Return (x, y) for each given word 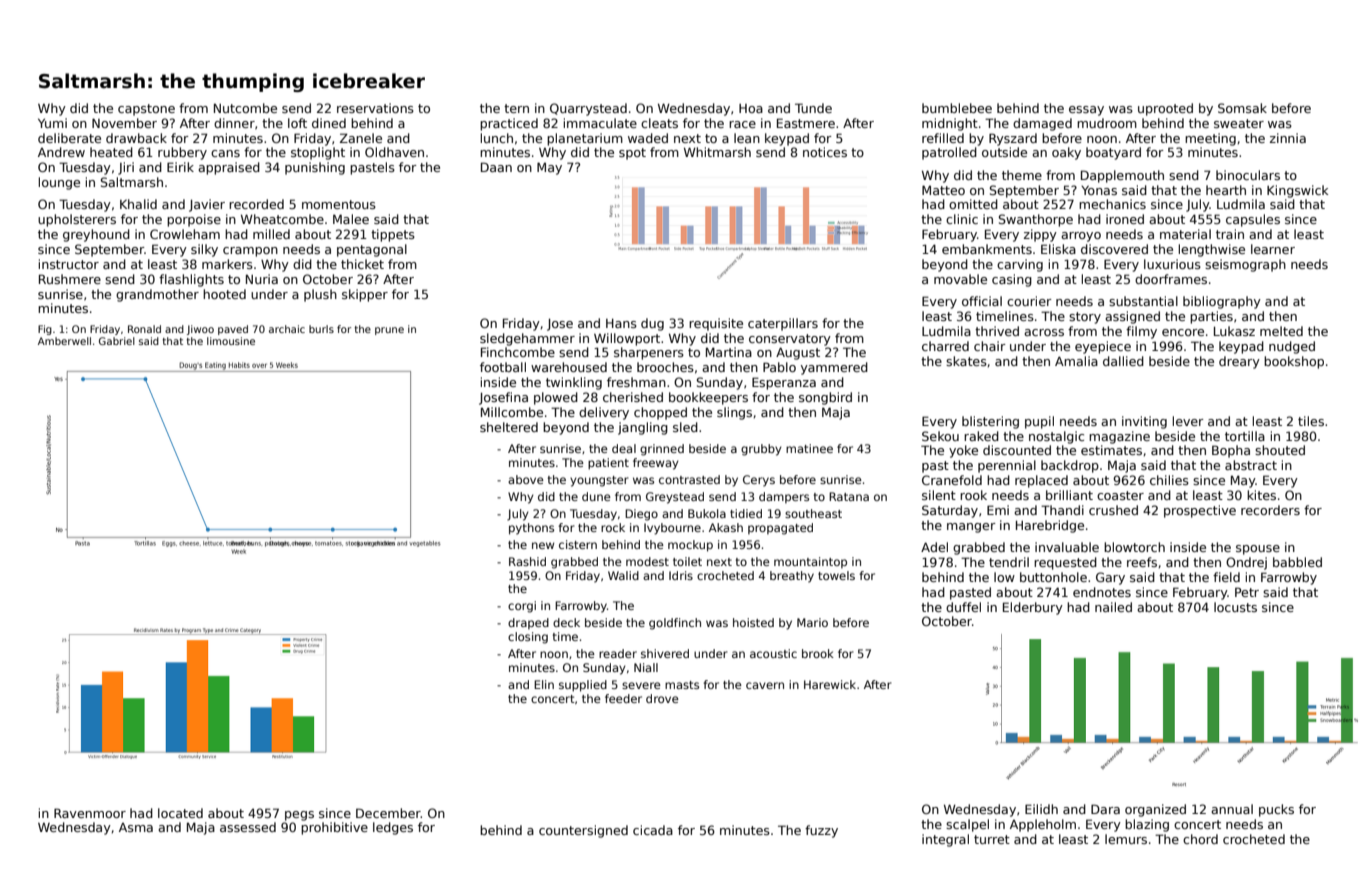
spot (632, 154)
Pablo (779, 367)
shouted (1280, 450)
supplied (583, 686)
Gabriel (117, 341)
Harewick (830, 684)
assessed (248, 827)
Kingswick (1297, 191)
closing (528, 638)
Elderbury (1033, 608)
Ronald (144, 329)
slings (734, 413)
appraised (229, 168)
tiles (1311, 421)
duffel (963, 607)
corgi (522, 607)
